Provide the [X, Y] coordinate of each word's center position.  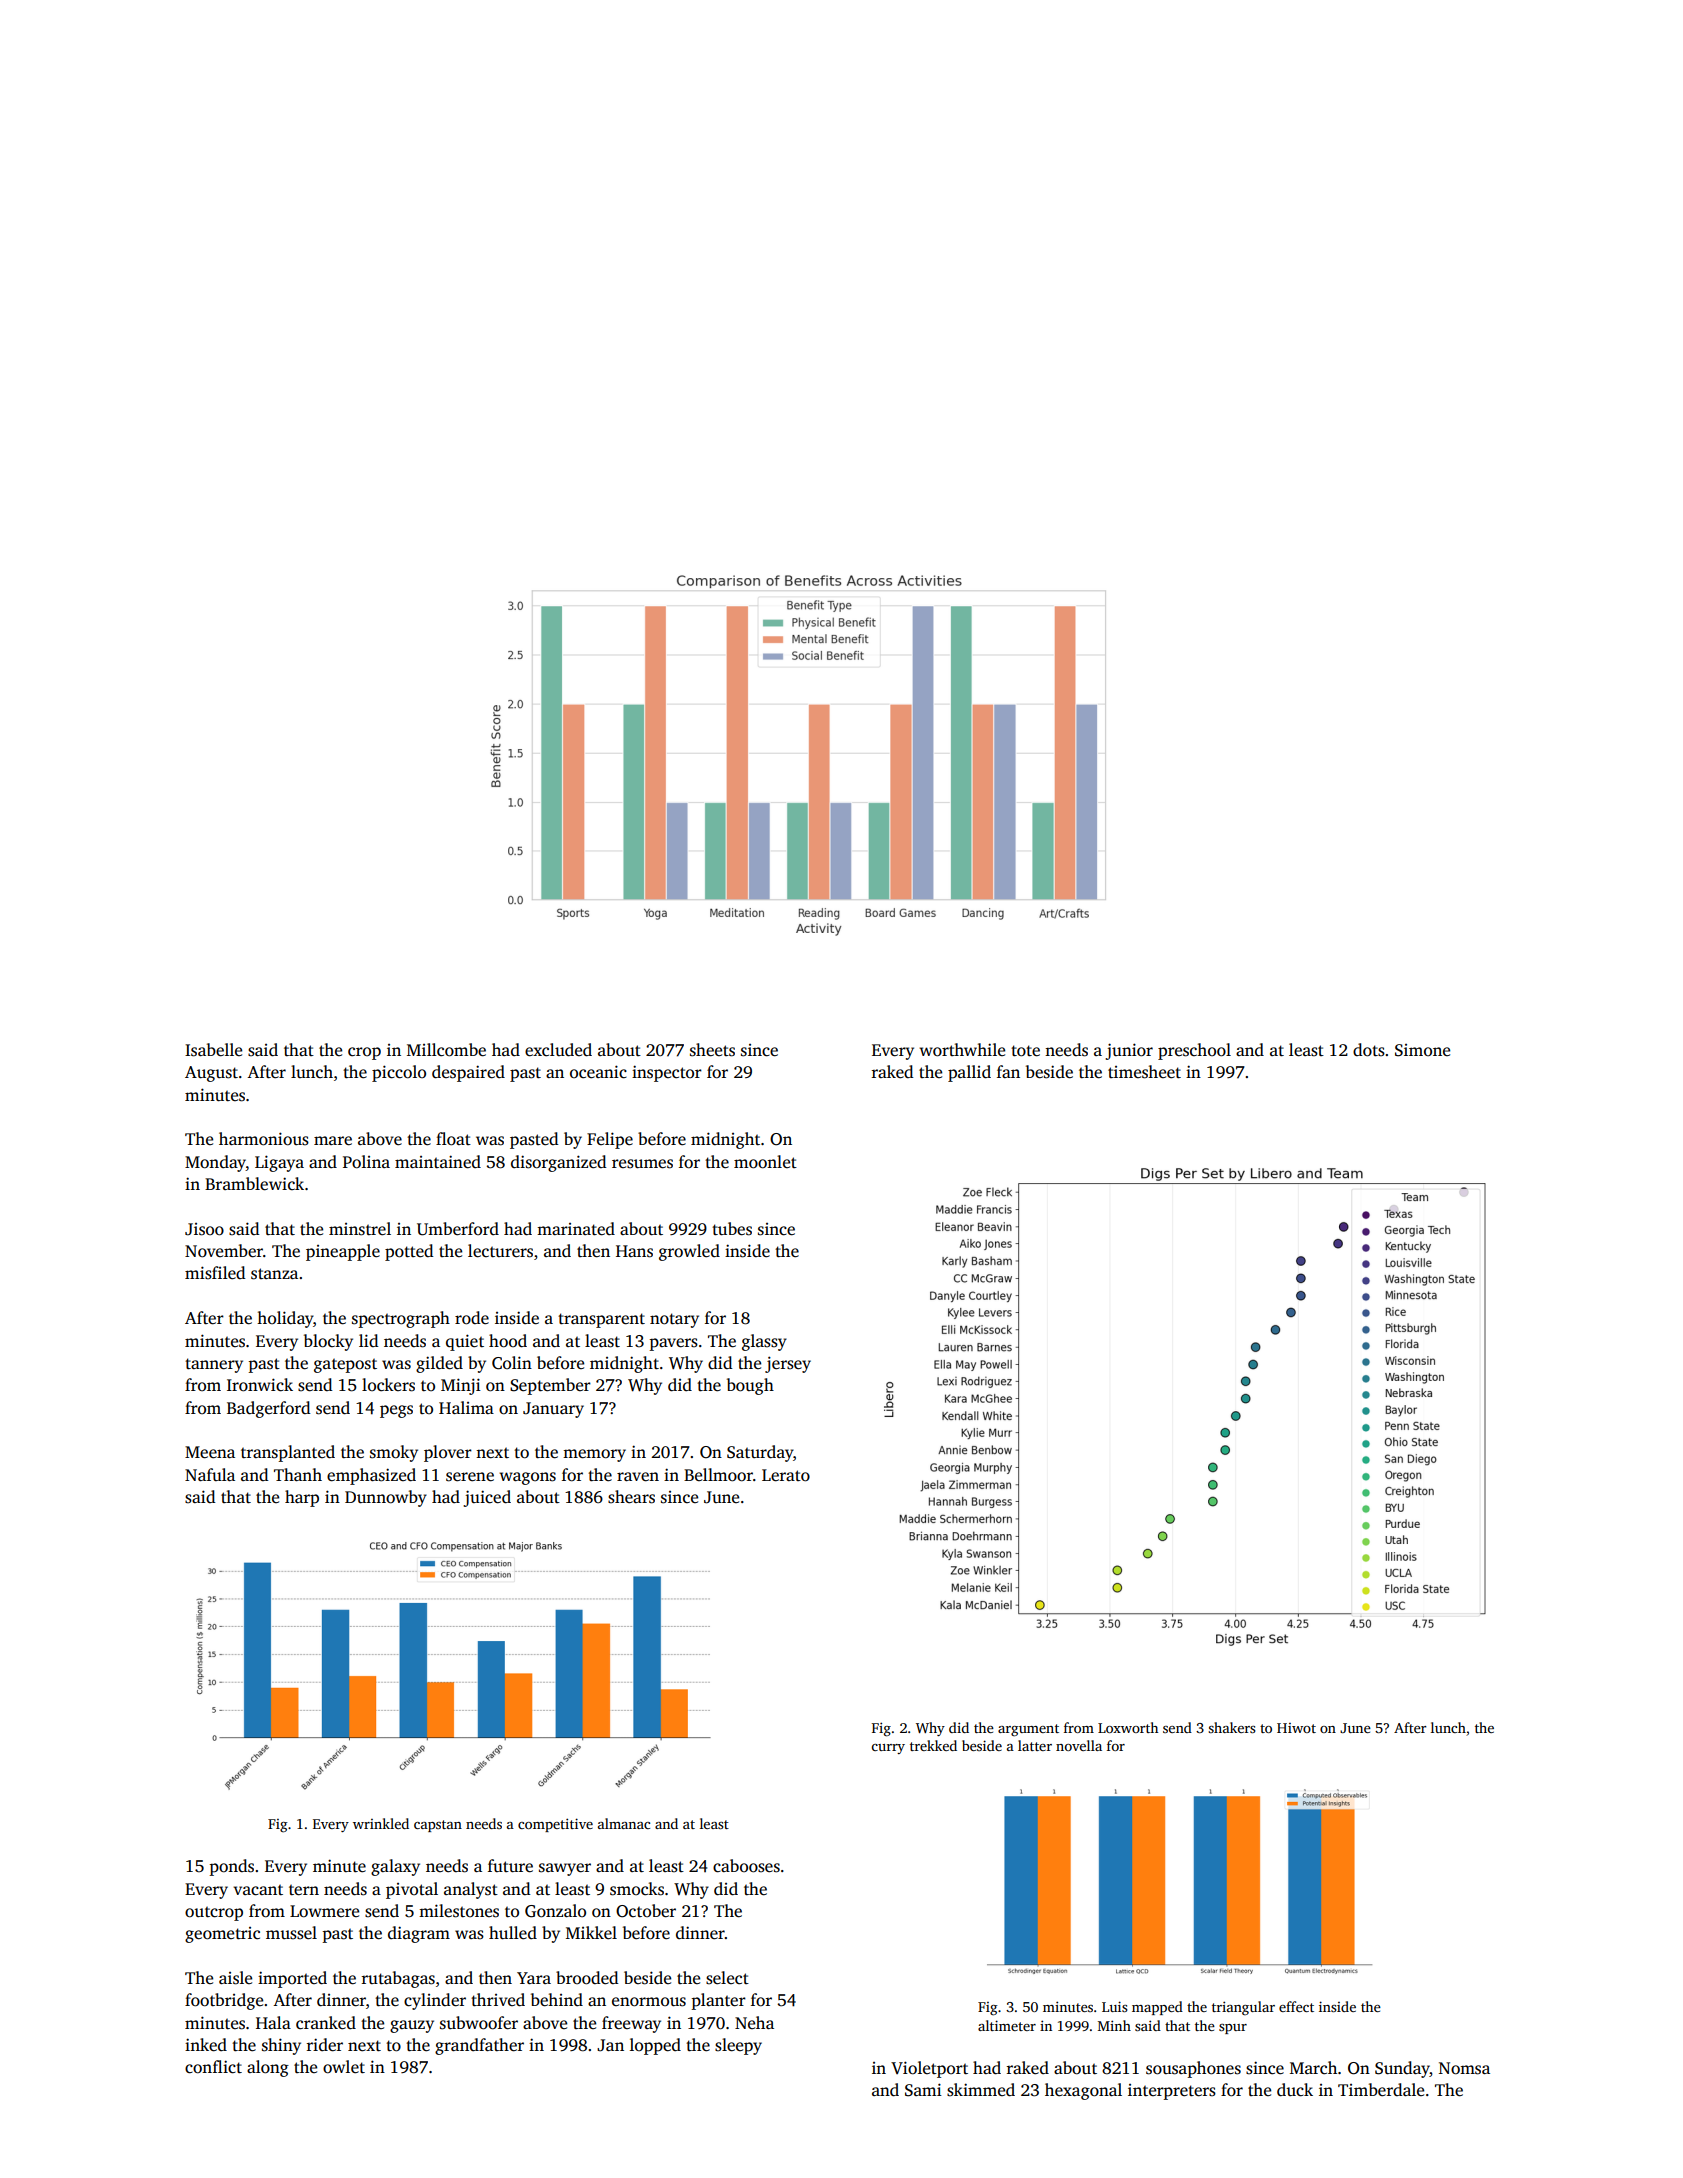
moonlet [765, 1162]
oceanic [598, 1072]
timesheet [1144, 1072]
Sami [923, 2090]
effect [1296, 2006]
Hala [273, 2022]
